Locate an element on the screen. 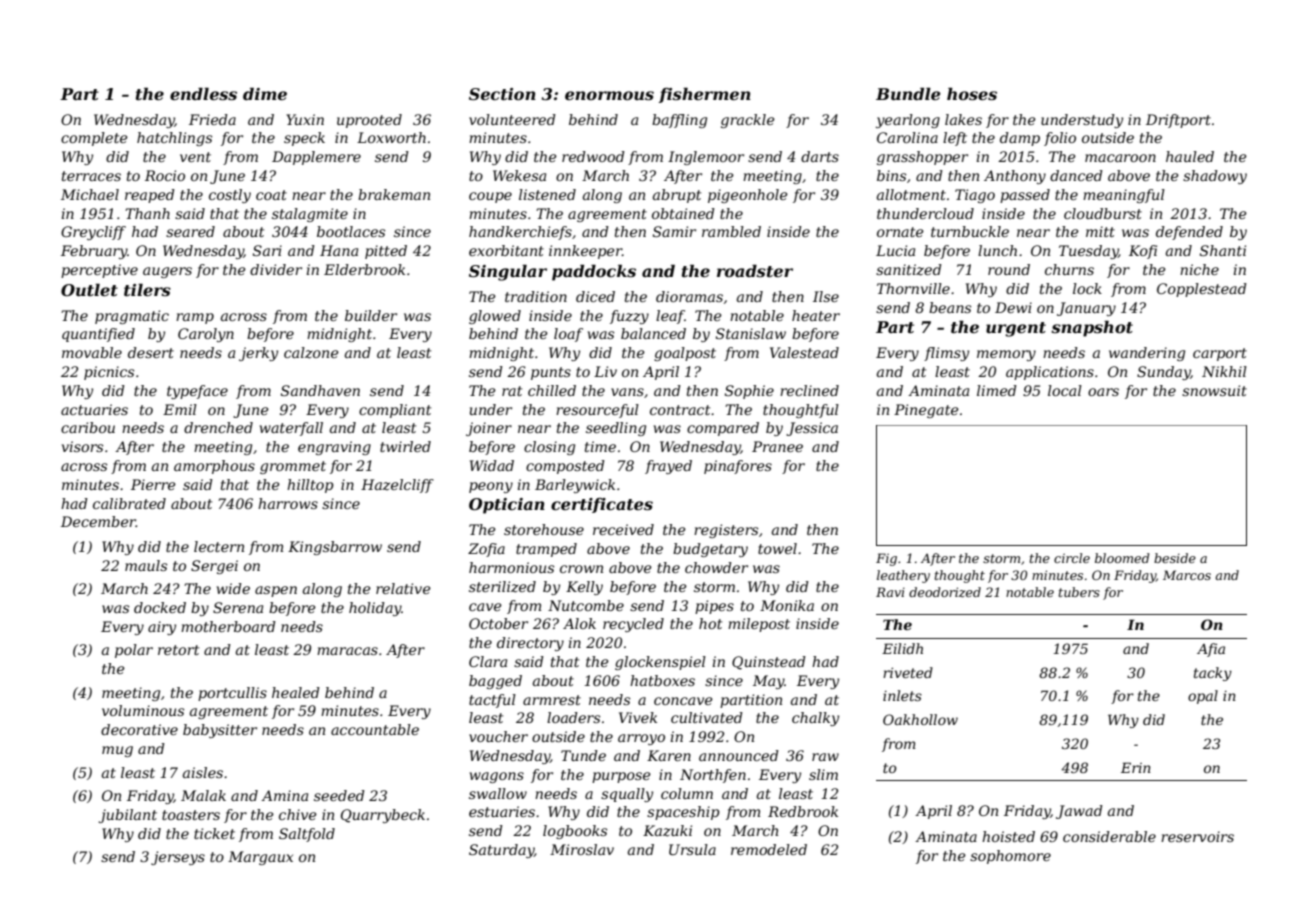 This screenshot has height=924, width=1308. reservoirs is located at coordinates (1197, 836).
